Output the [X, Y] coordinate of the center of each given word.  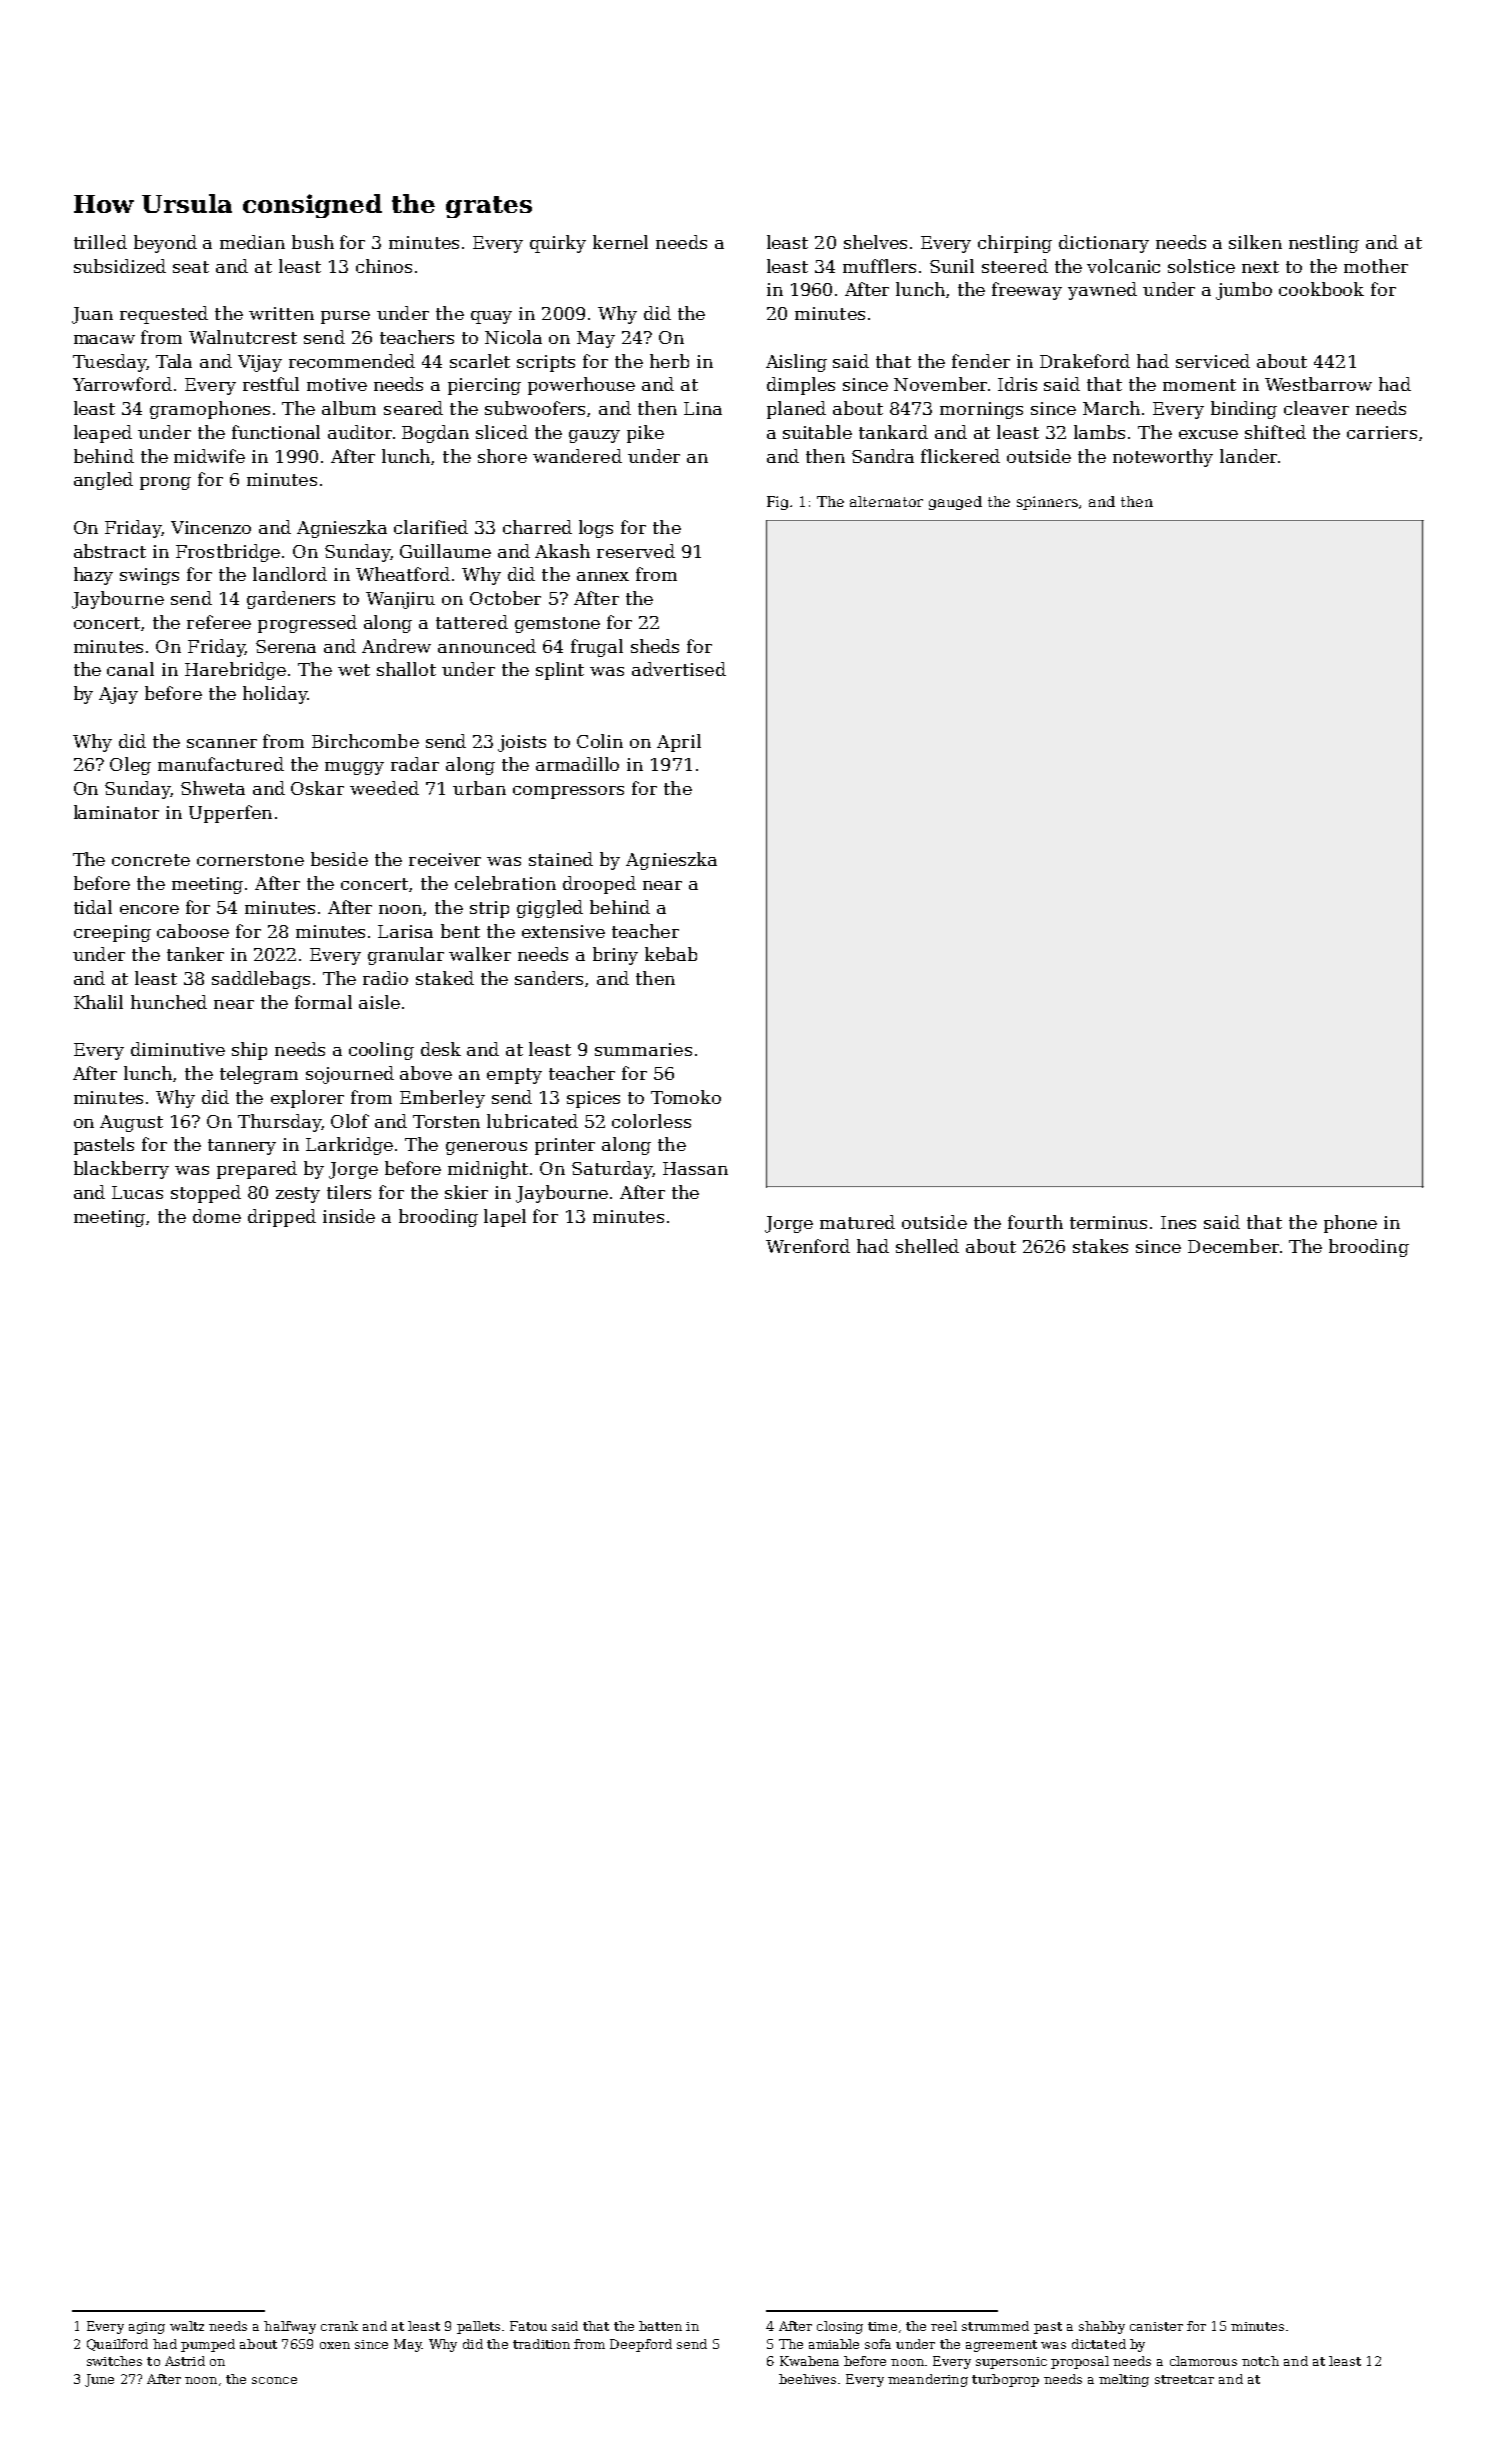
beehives [807, 2379]
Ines [1178, 1222]
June [99, 2380]
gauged [955, 503]
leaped [103, 434]
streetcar [1184, 2379]
